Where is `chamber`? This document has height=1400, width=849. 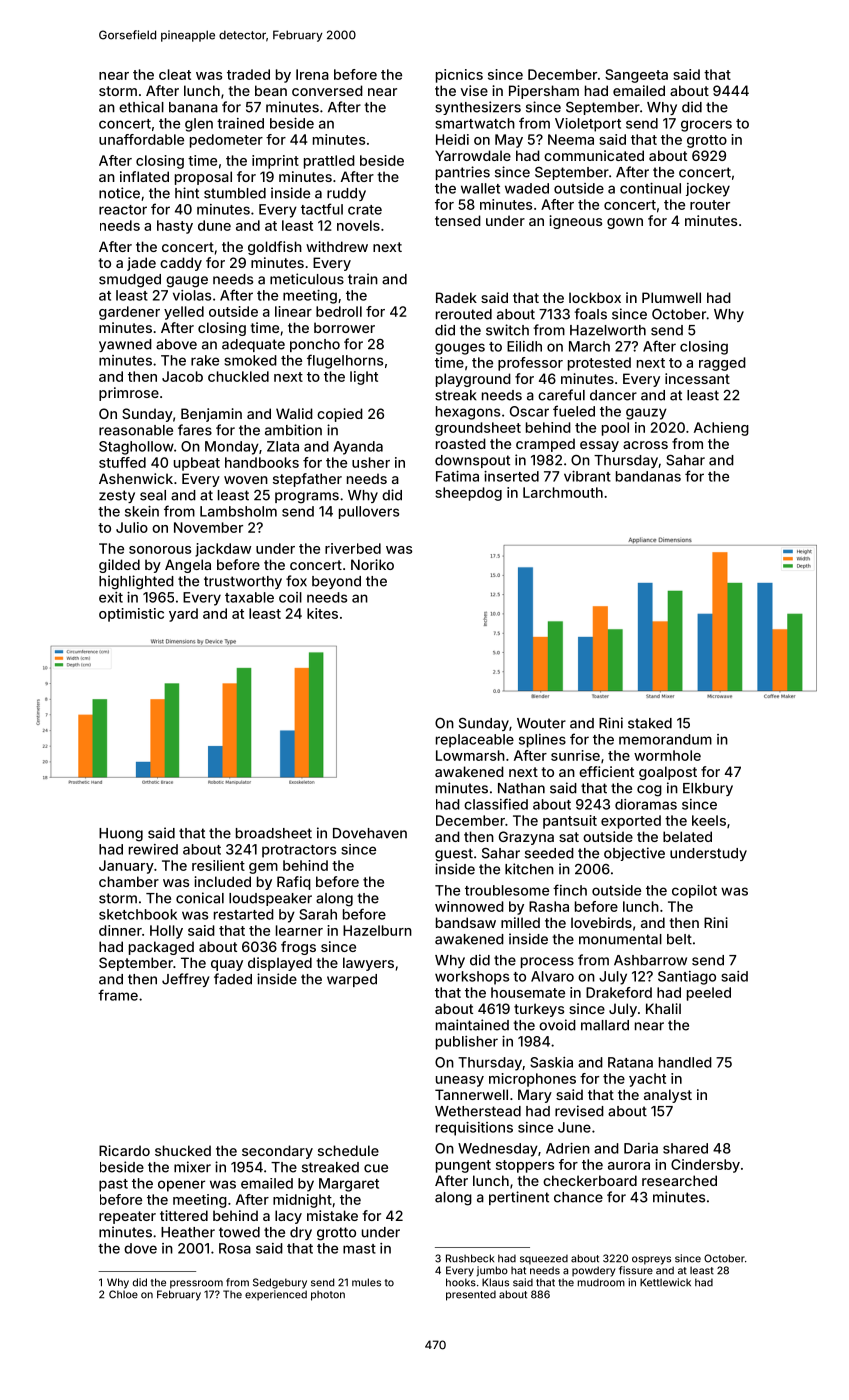 chamber is located at coordinates (129, 881).
